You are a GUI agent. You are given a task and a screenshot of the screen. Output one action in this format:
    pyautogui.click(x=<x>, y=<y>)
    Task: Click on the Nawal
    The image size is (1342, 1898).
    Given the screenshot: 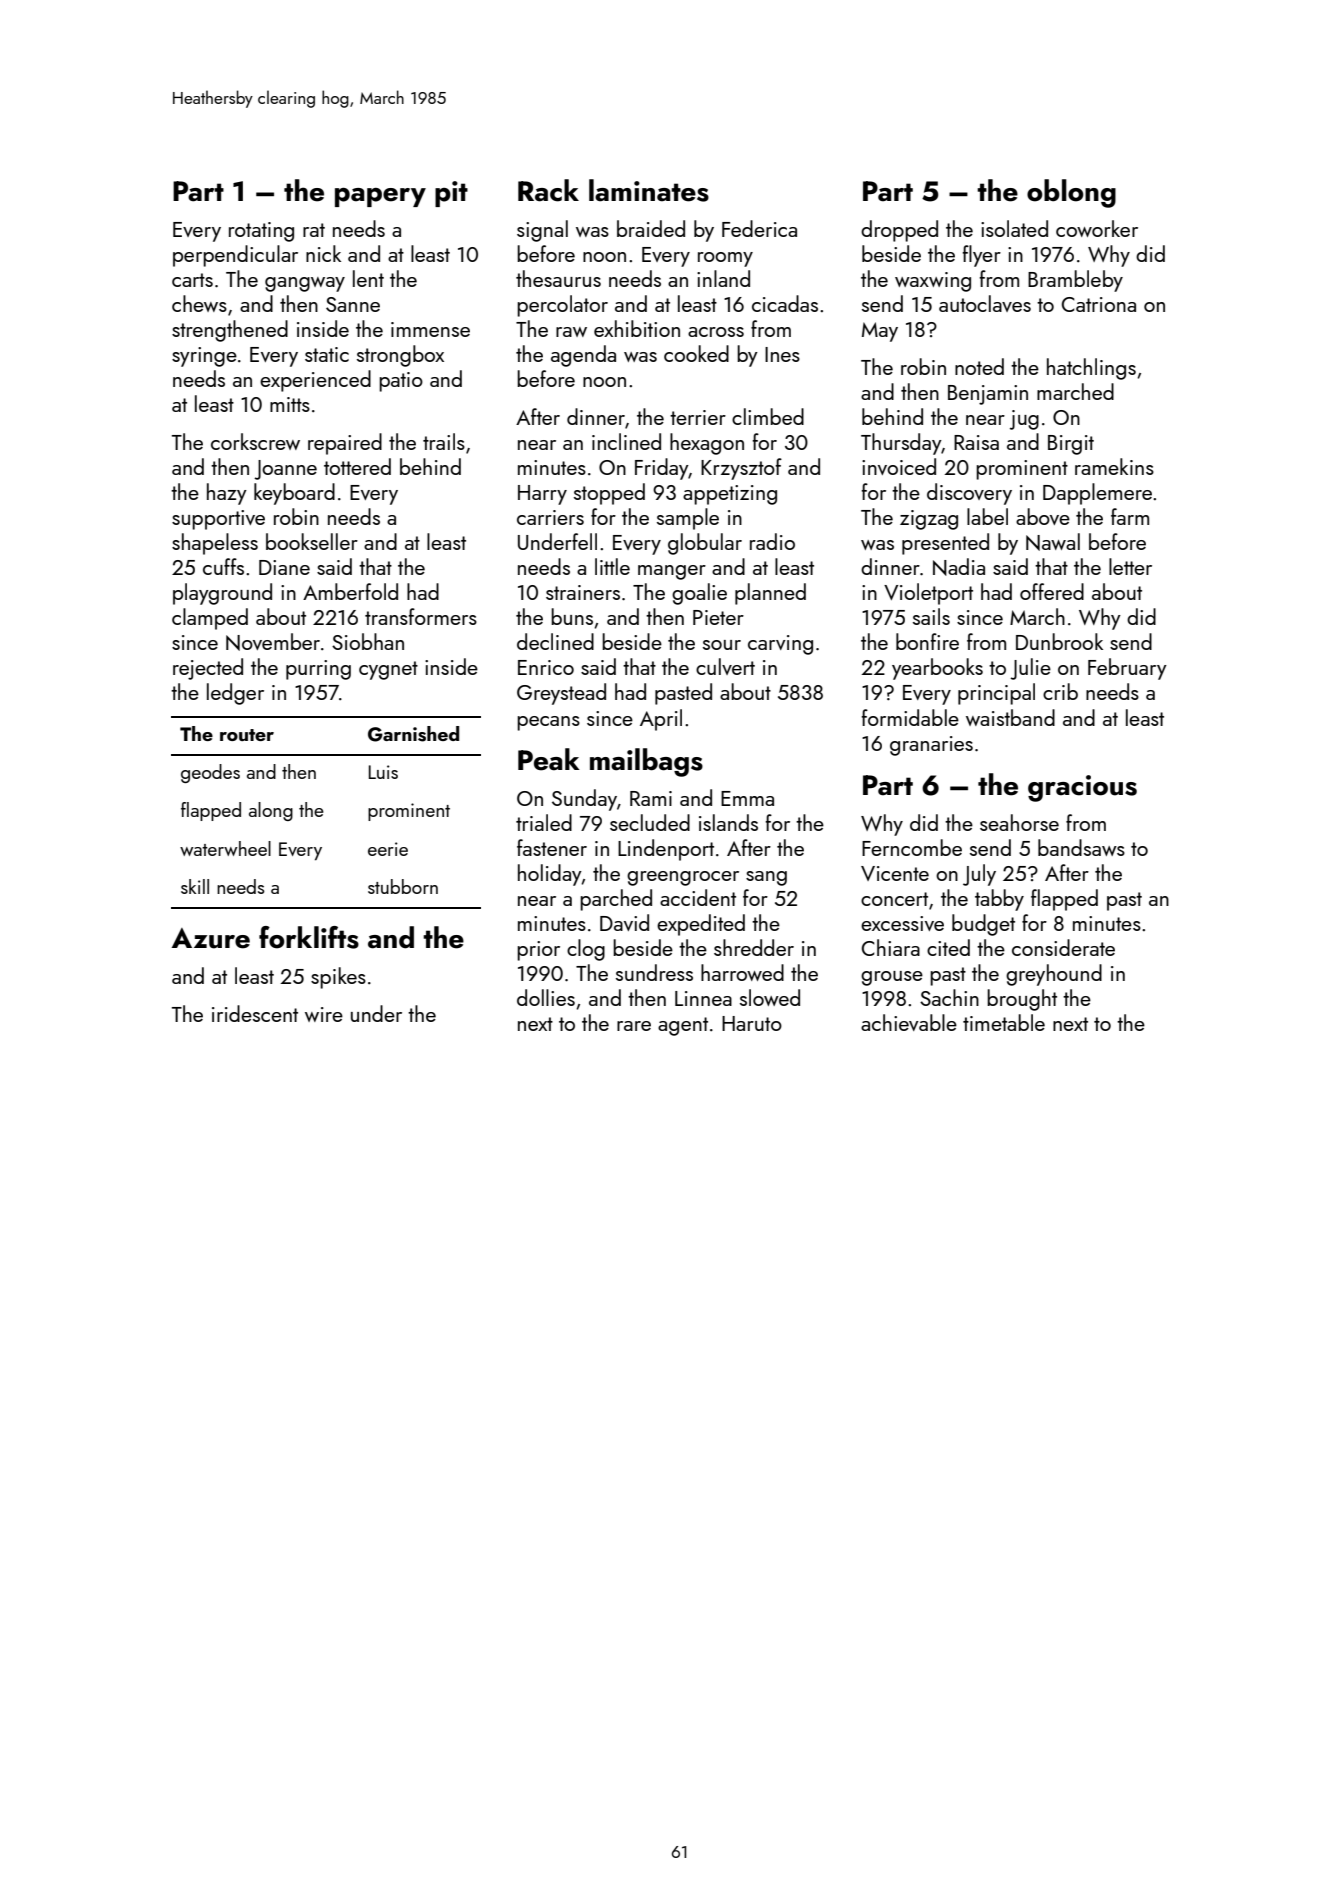 What is the action you would take?
    pyautogui.click(x=1053, y=542)
